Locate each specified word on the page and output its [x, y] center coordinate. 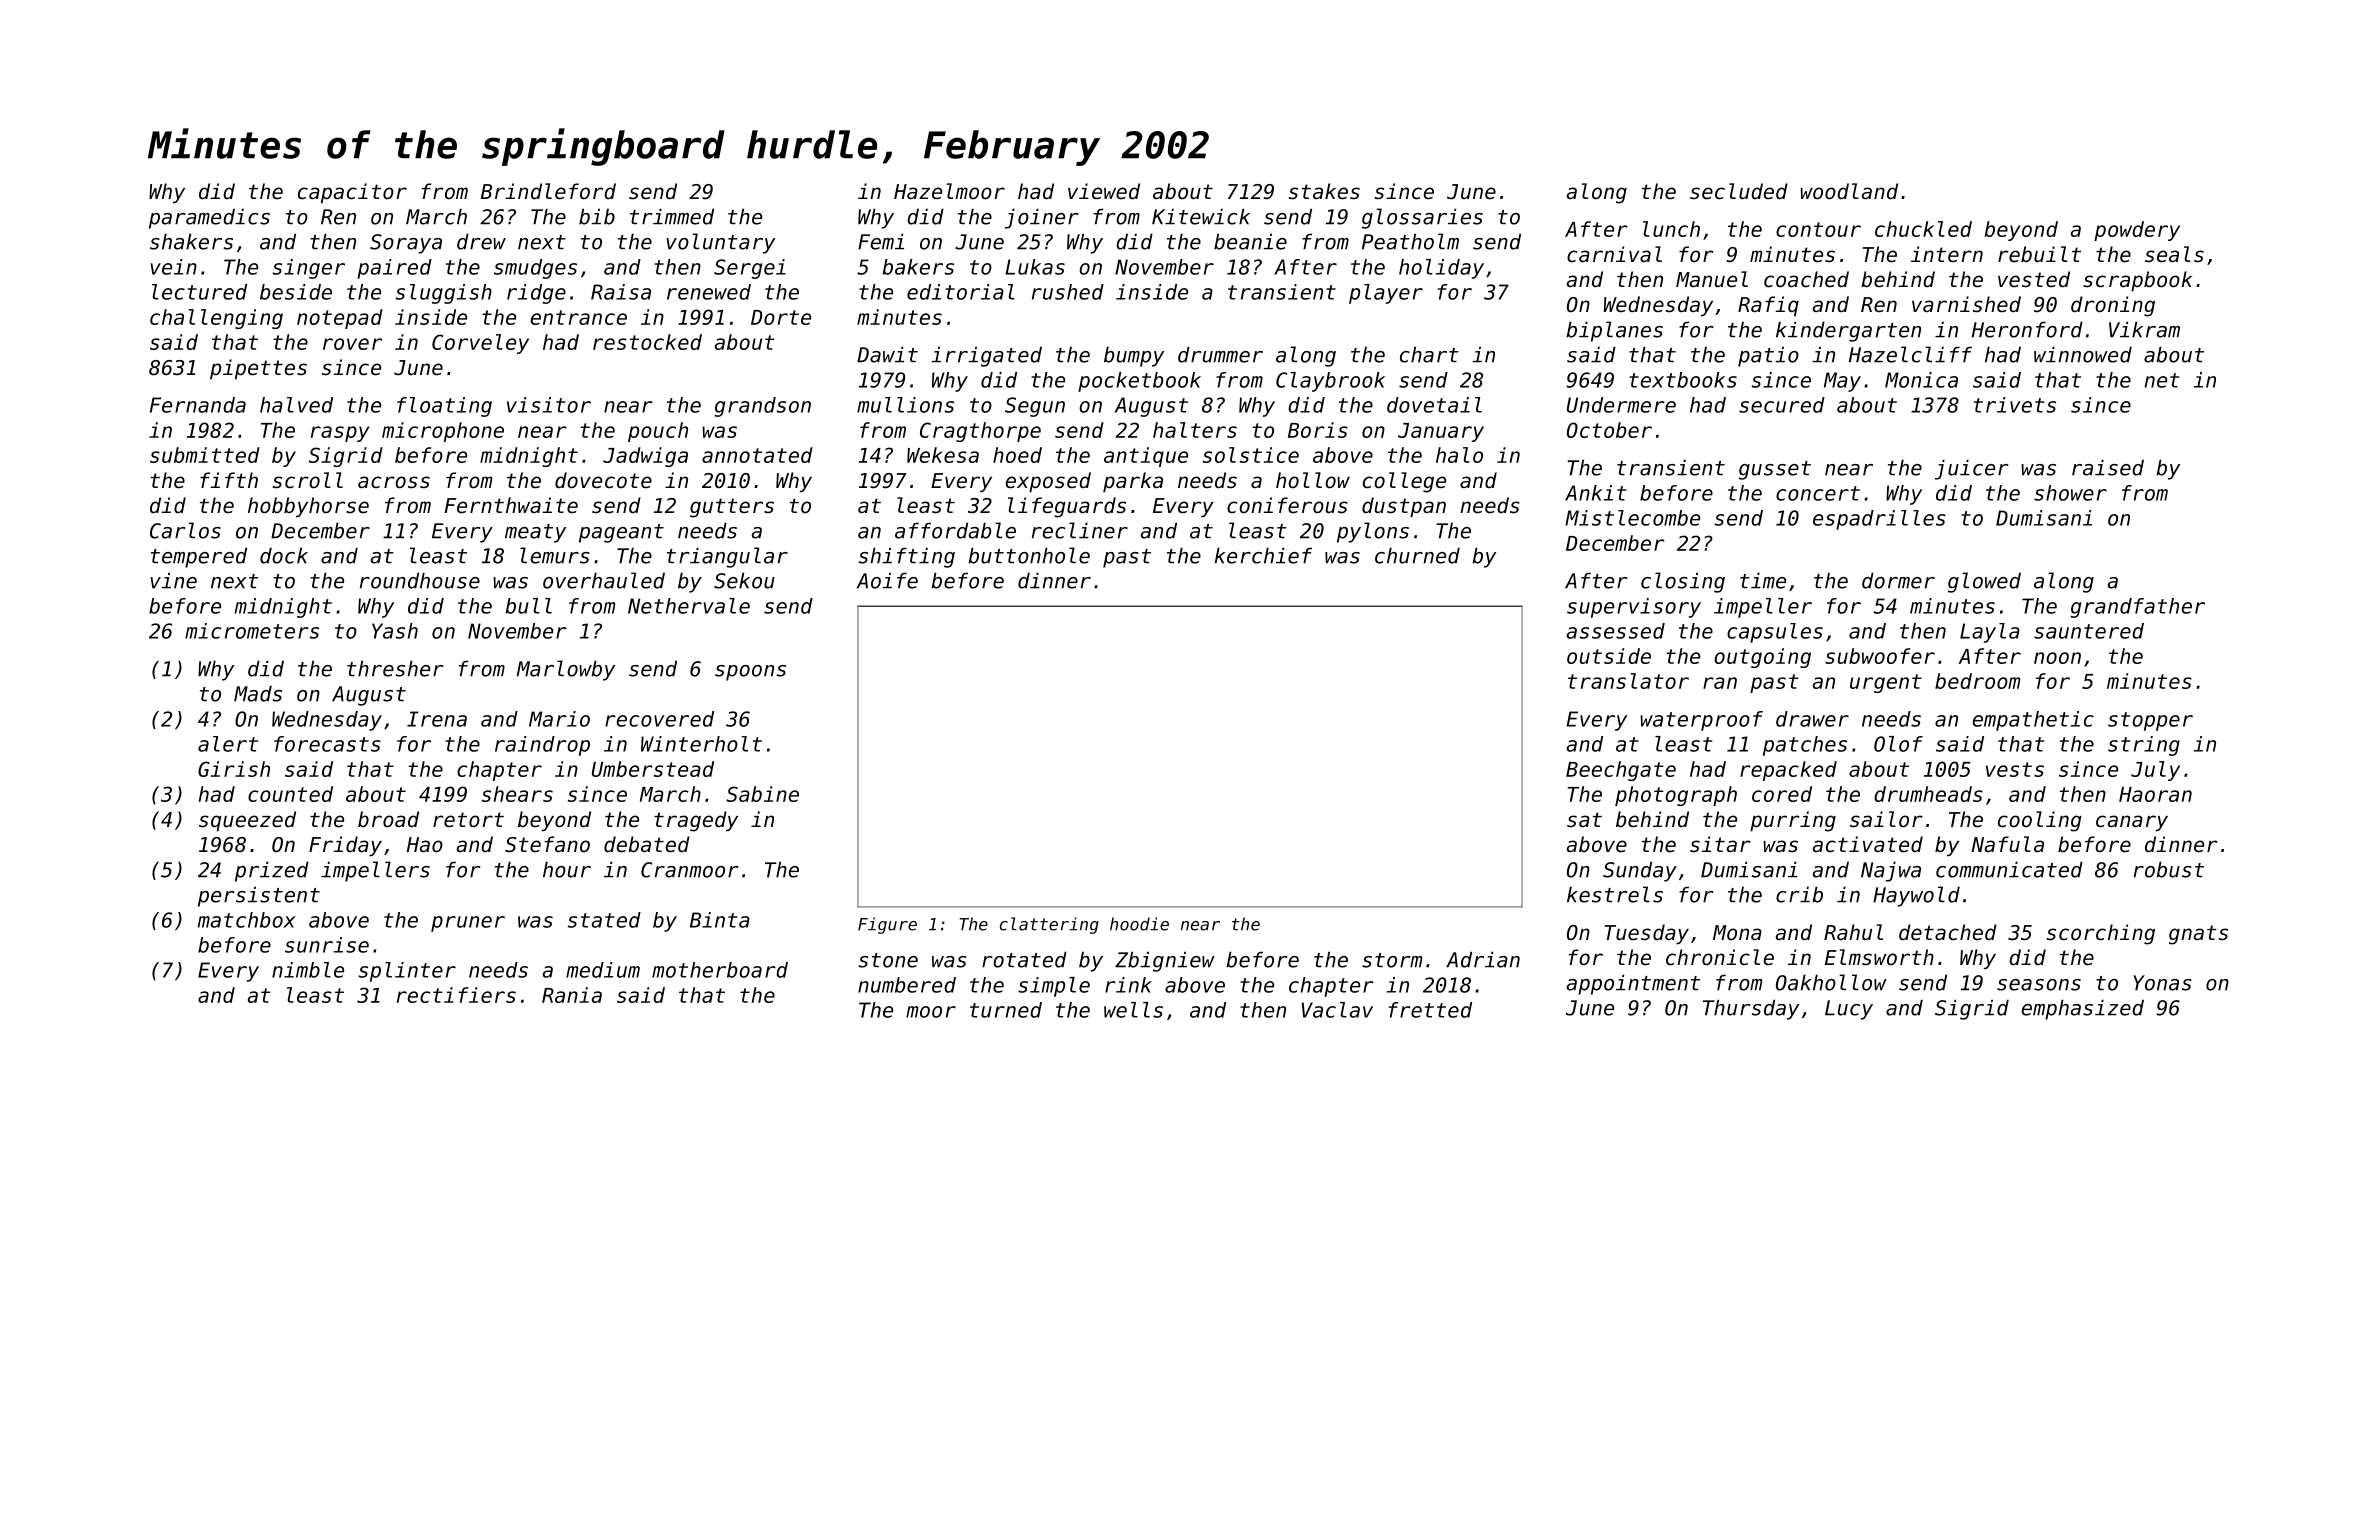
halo [1459, 455]
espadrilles [1879, 520]
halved [296, 405]
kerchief [1263, 555]
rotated [1024, 959]
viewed [1104, 191]
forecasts [327, 744]
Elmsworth [1879, 957]
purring [1793, 821]
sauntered [2089, 631]
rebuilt [2039, 254]
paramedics [209, 218]
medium [603, 970]
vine [173, 580]
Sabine [762, 794]
